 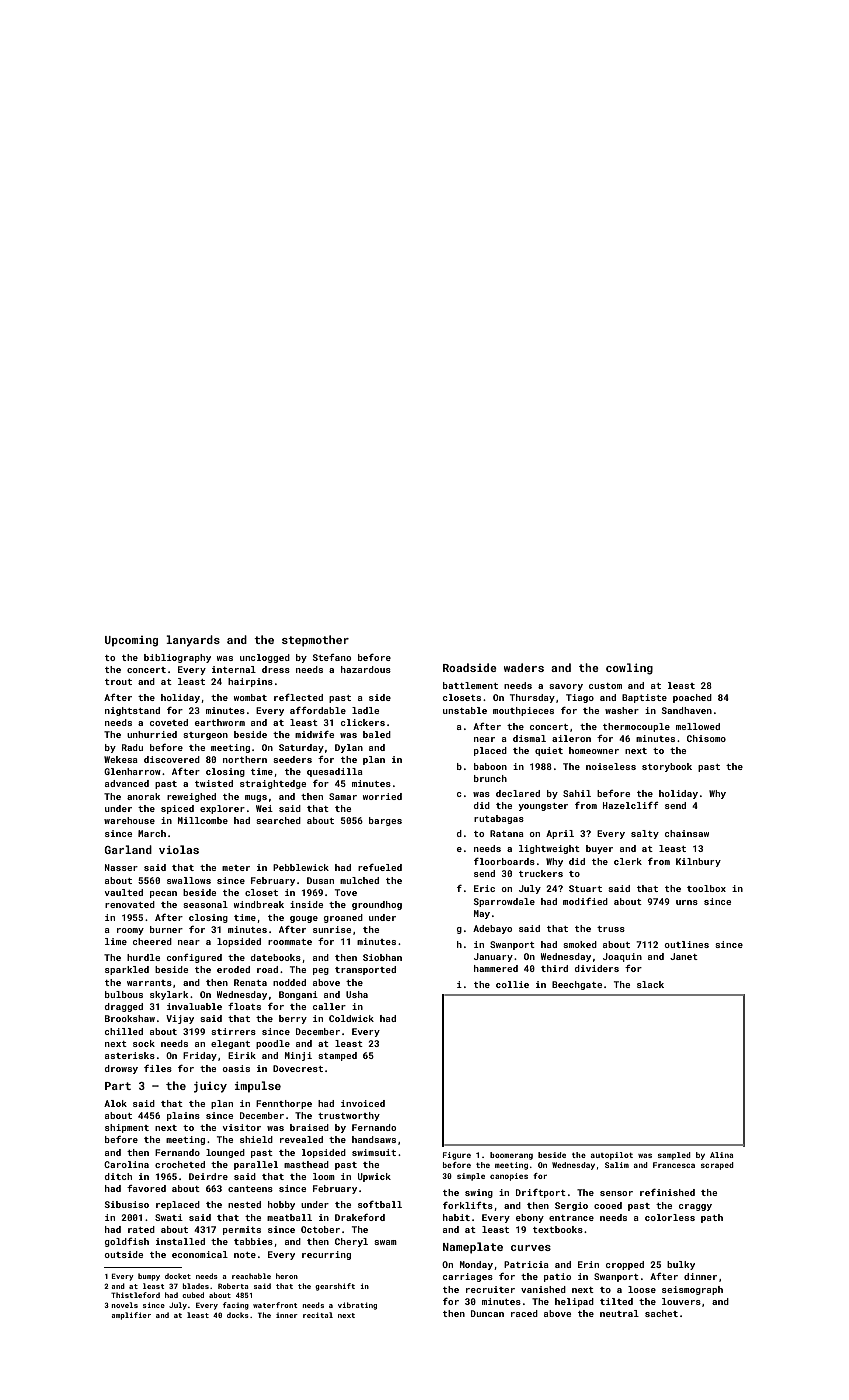 I want to click on sachet, so click(x=661, y=1313).
